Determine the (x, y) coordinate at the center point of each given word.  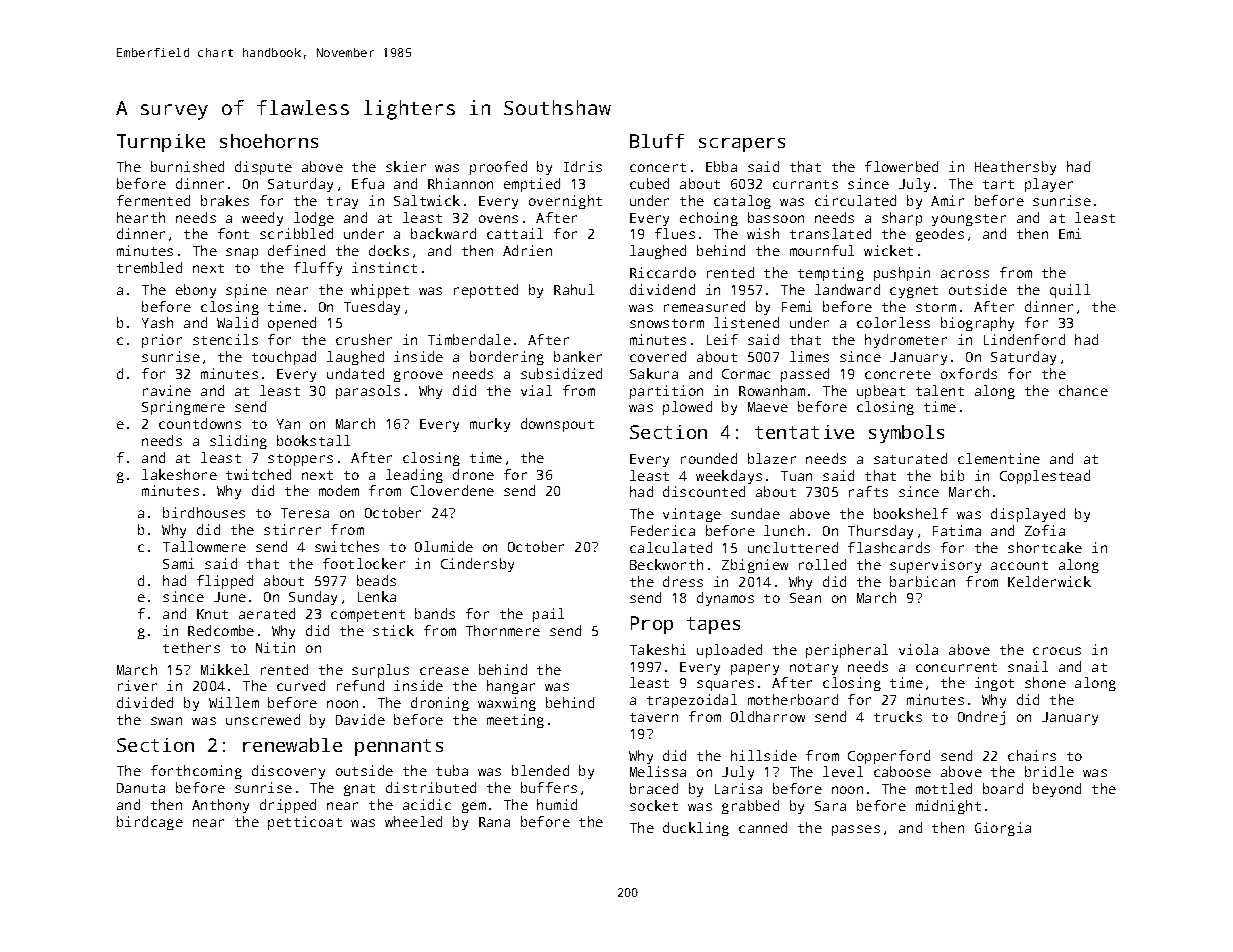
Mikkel (225, 669)
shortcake (1045, 547)
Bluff (657, 141)
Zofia (1045, 530)
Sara (830, 806)
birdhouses (204, 512)
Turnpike (161, 143)
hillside (764, 755)
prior (162, 341)
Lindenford (1024, 339)
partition (666, 392)
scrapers (742, 145)
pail (548, 615)
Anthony (220, 806)
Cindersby (477, 565)
